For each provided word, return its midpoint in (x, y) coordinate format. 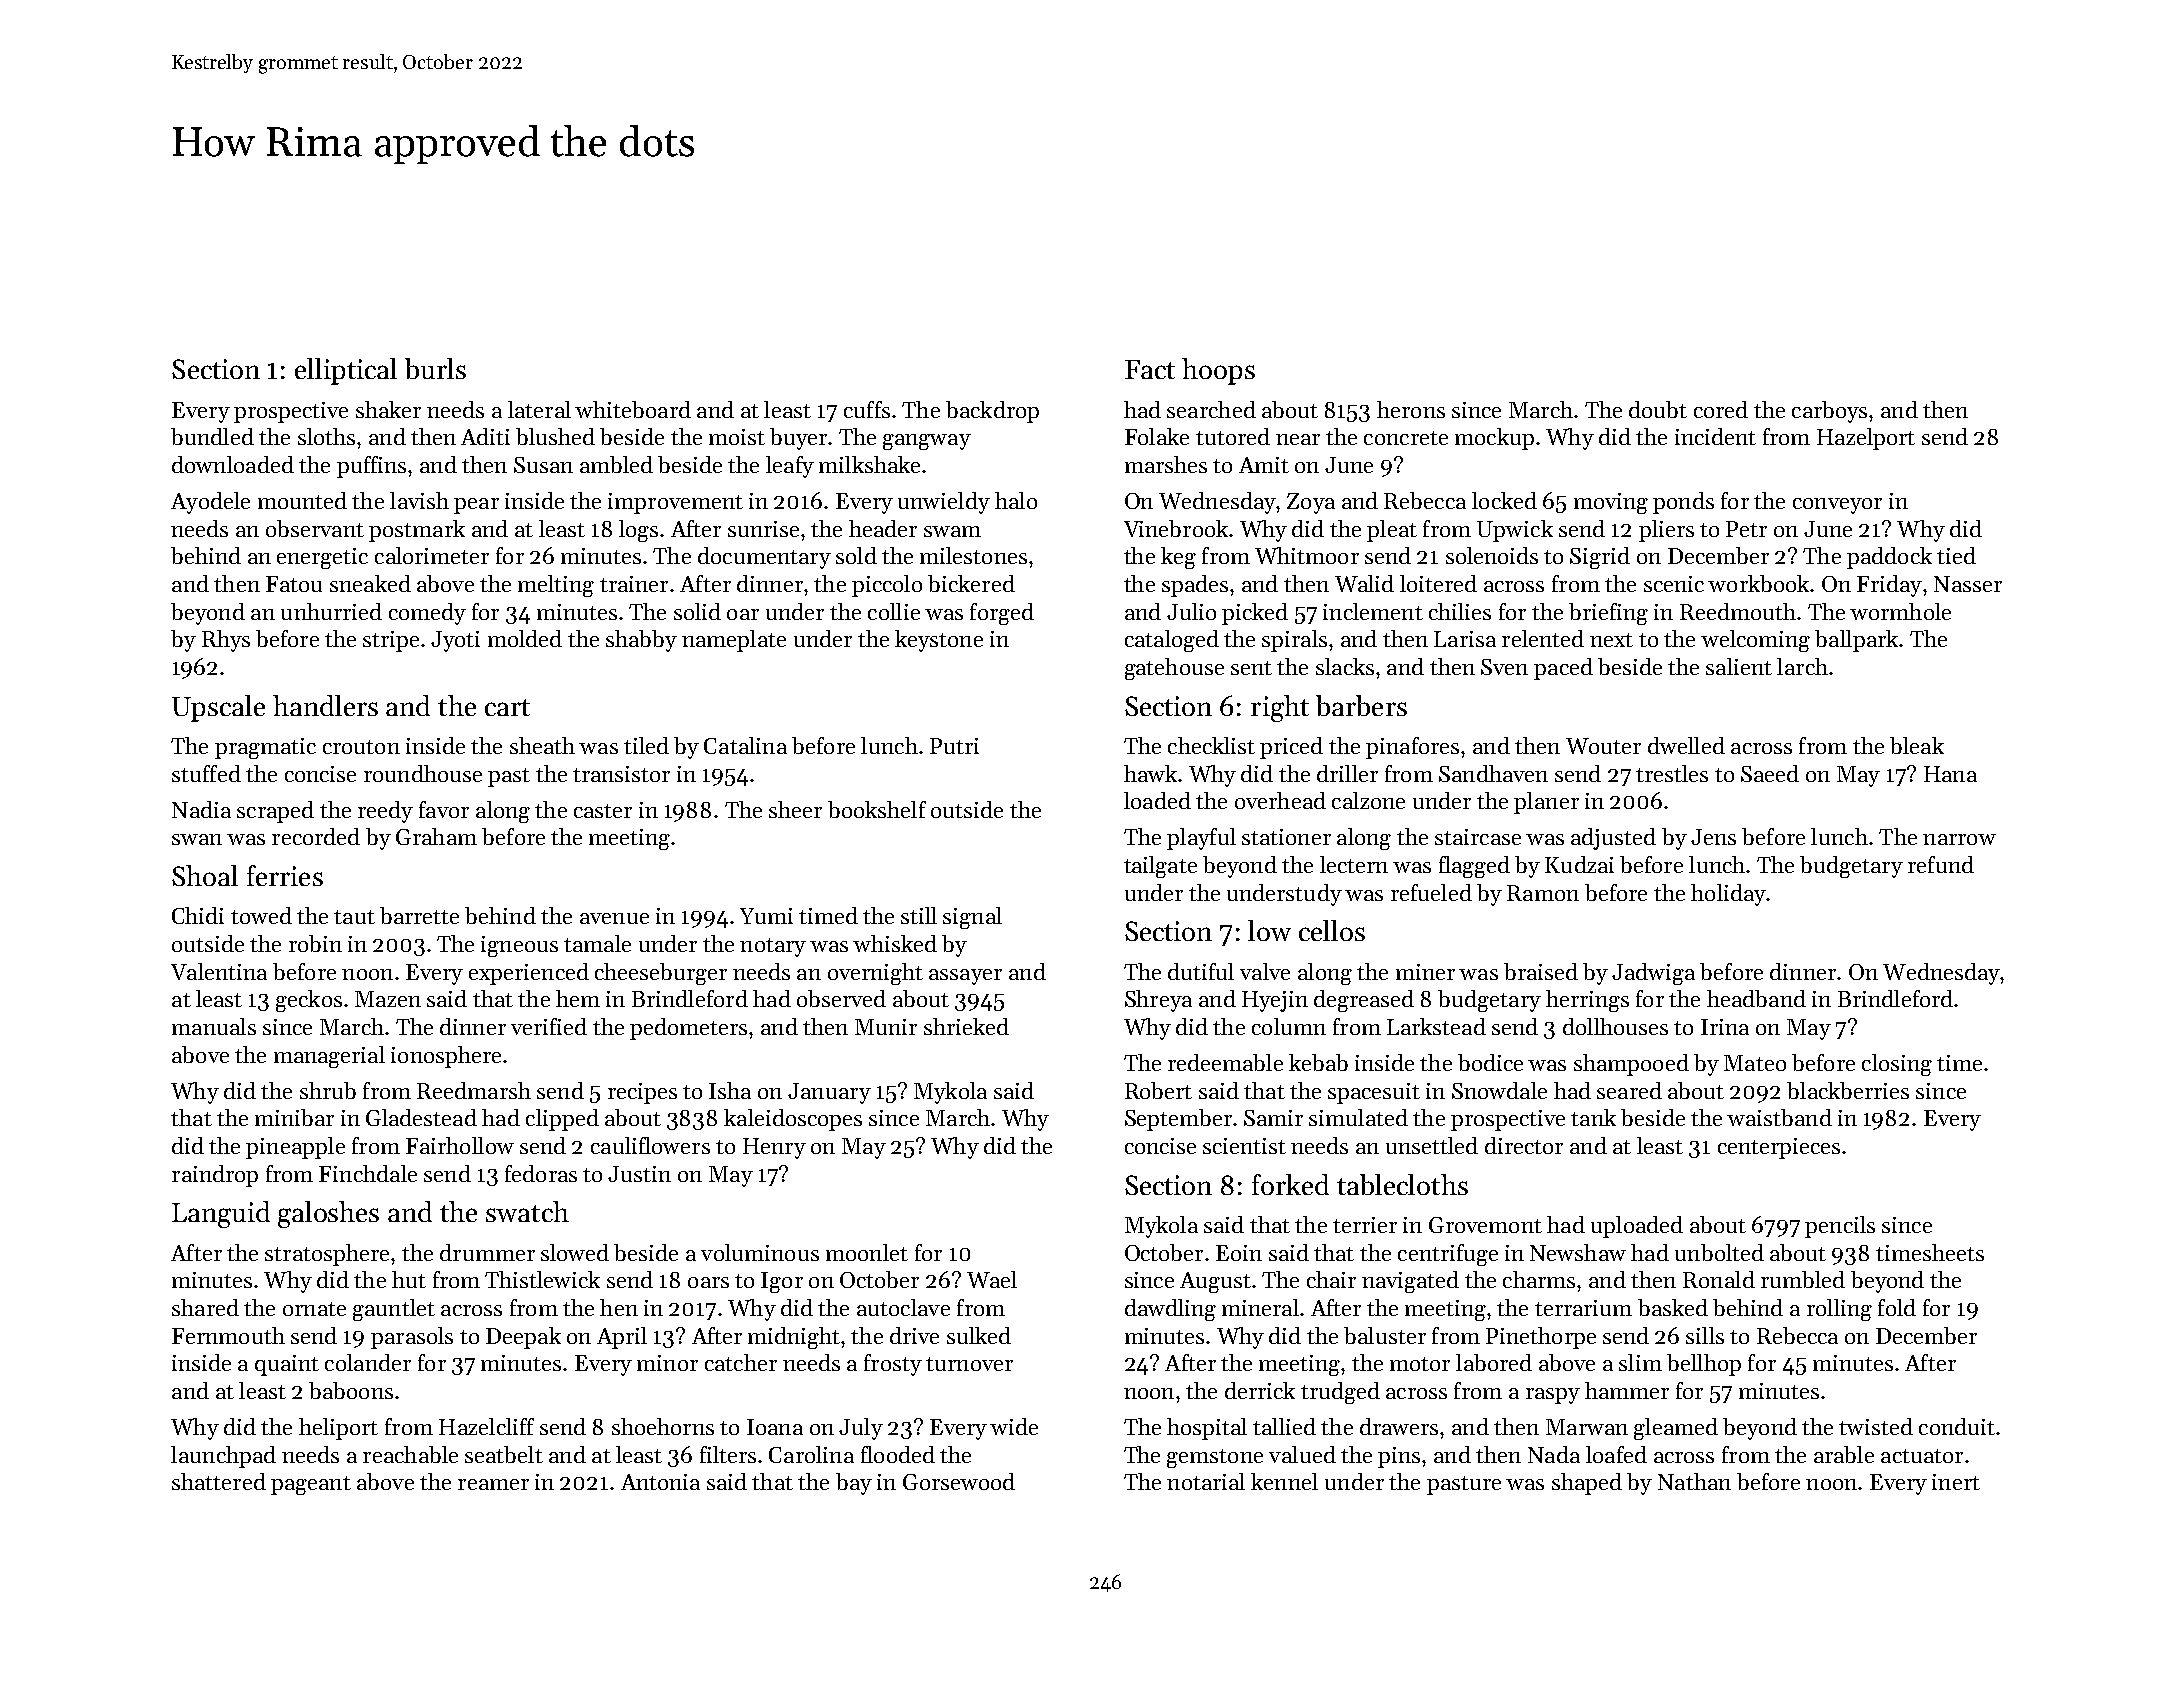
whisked (895, 943)
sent (1251, 668)
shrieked (966, 1026)
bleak (1917, 745)
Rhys (226, 641)
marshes (1166, 464)
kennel (1284, 1481)
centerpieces (1779, 1148)
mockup (1494, 439)
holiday (1728, 895)
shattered (219, 1481)
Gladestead (421, 1117)
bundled (212, 436)
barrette (419, 915)
